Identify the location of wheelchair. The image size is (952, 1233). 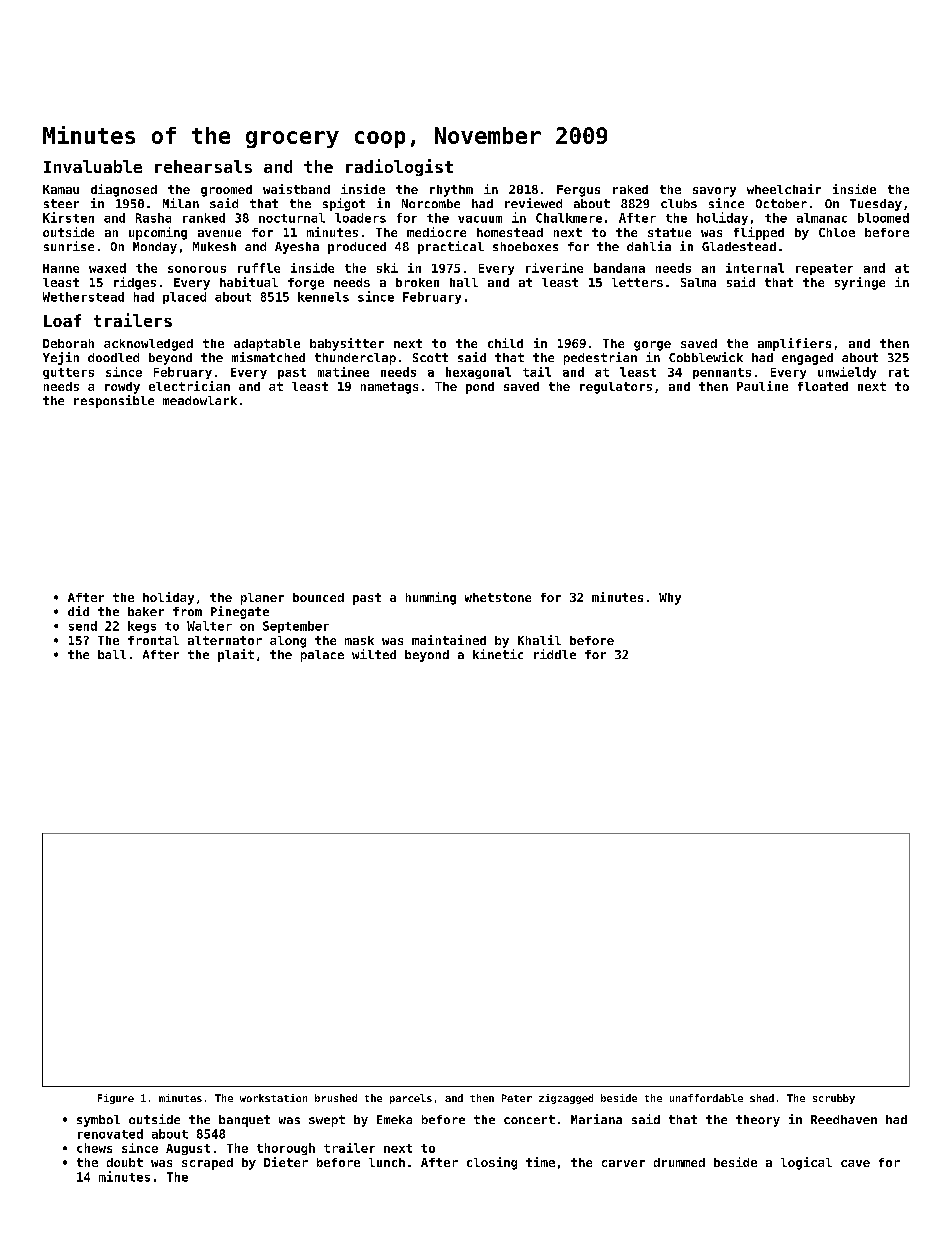
(784, 189).
